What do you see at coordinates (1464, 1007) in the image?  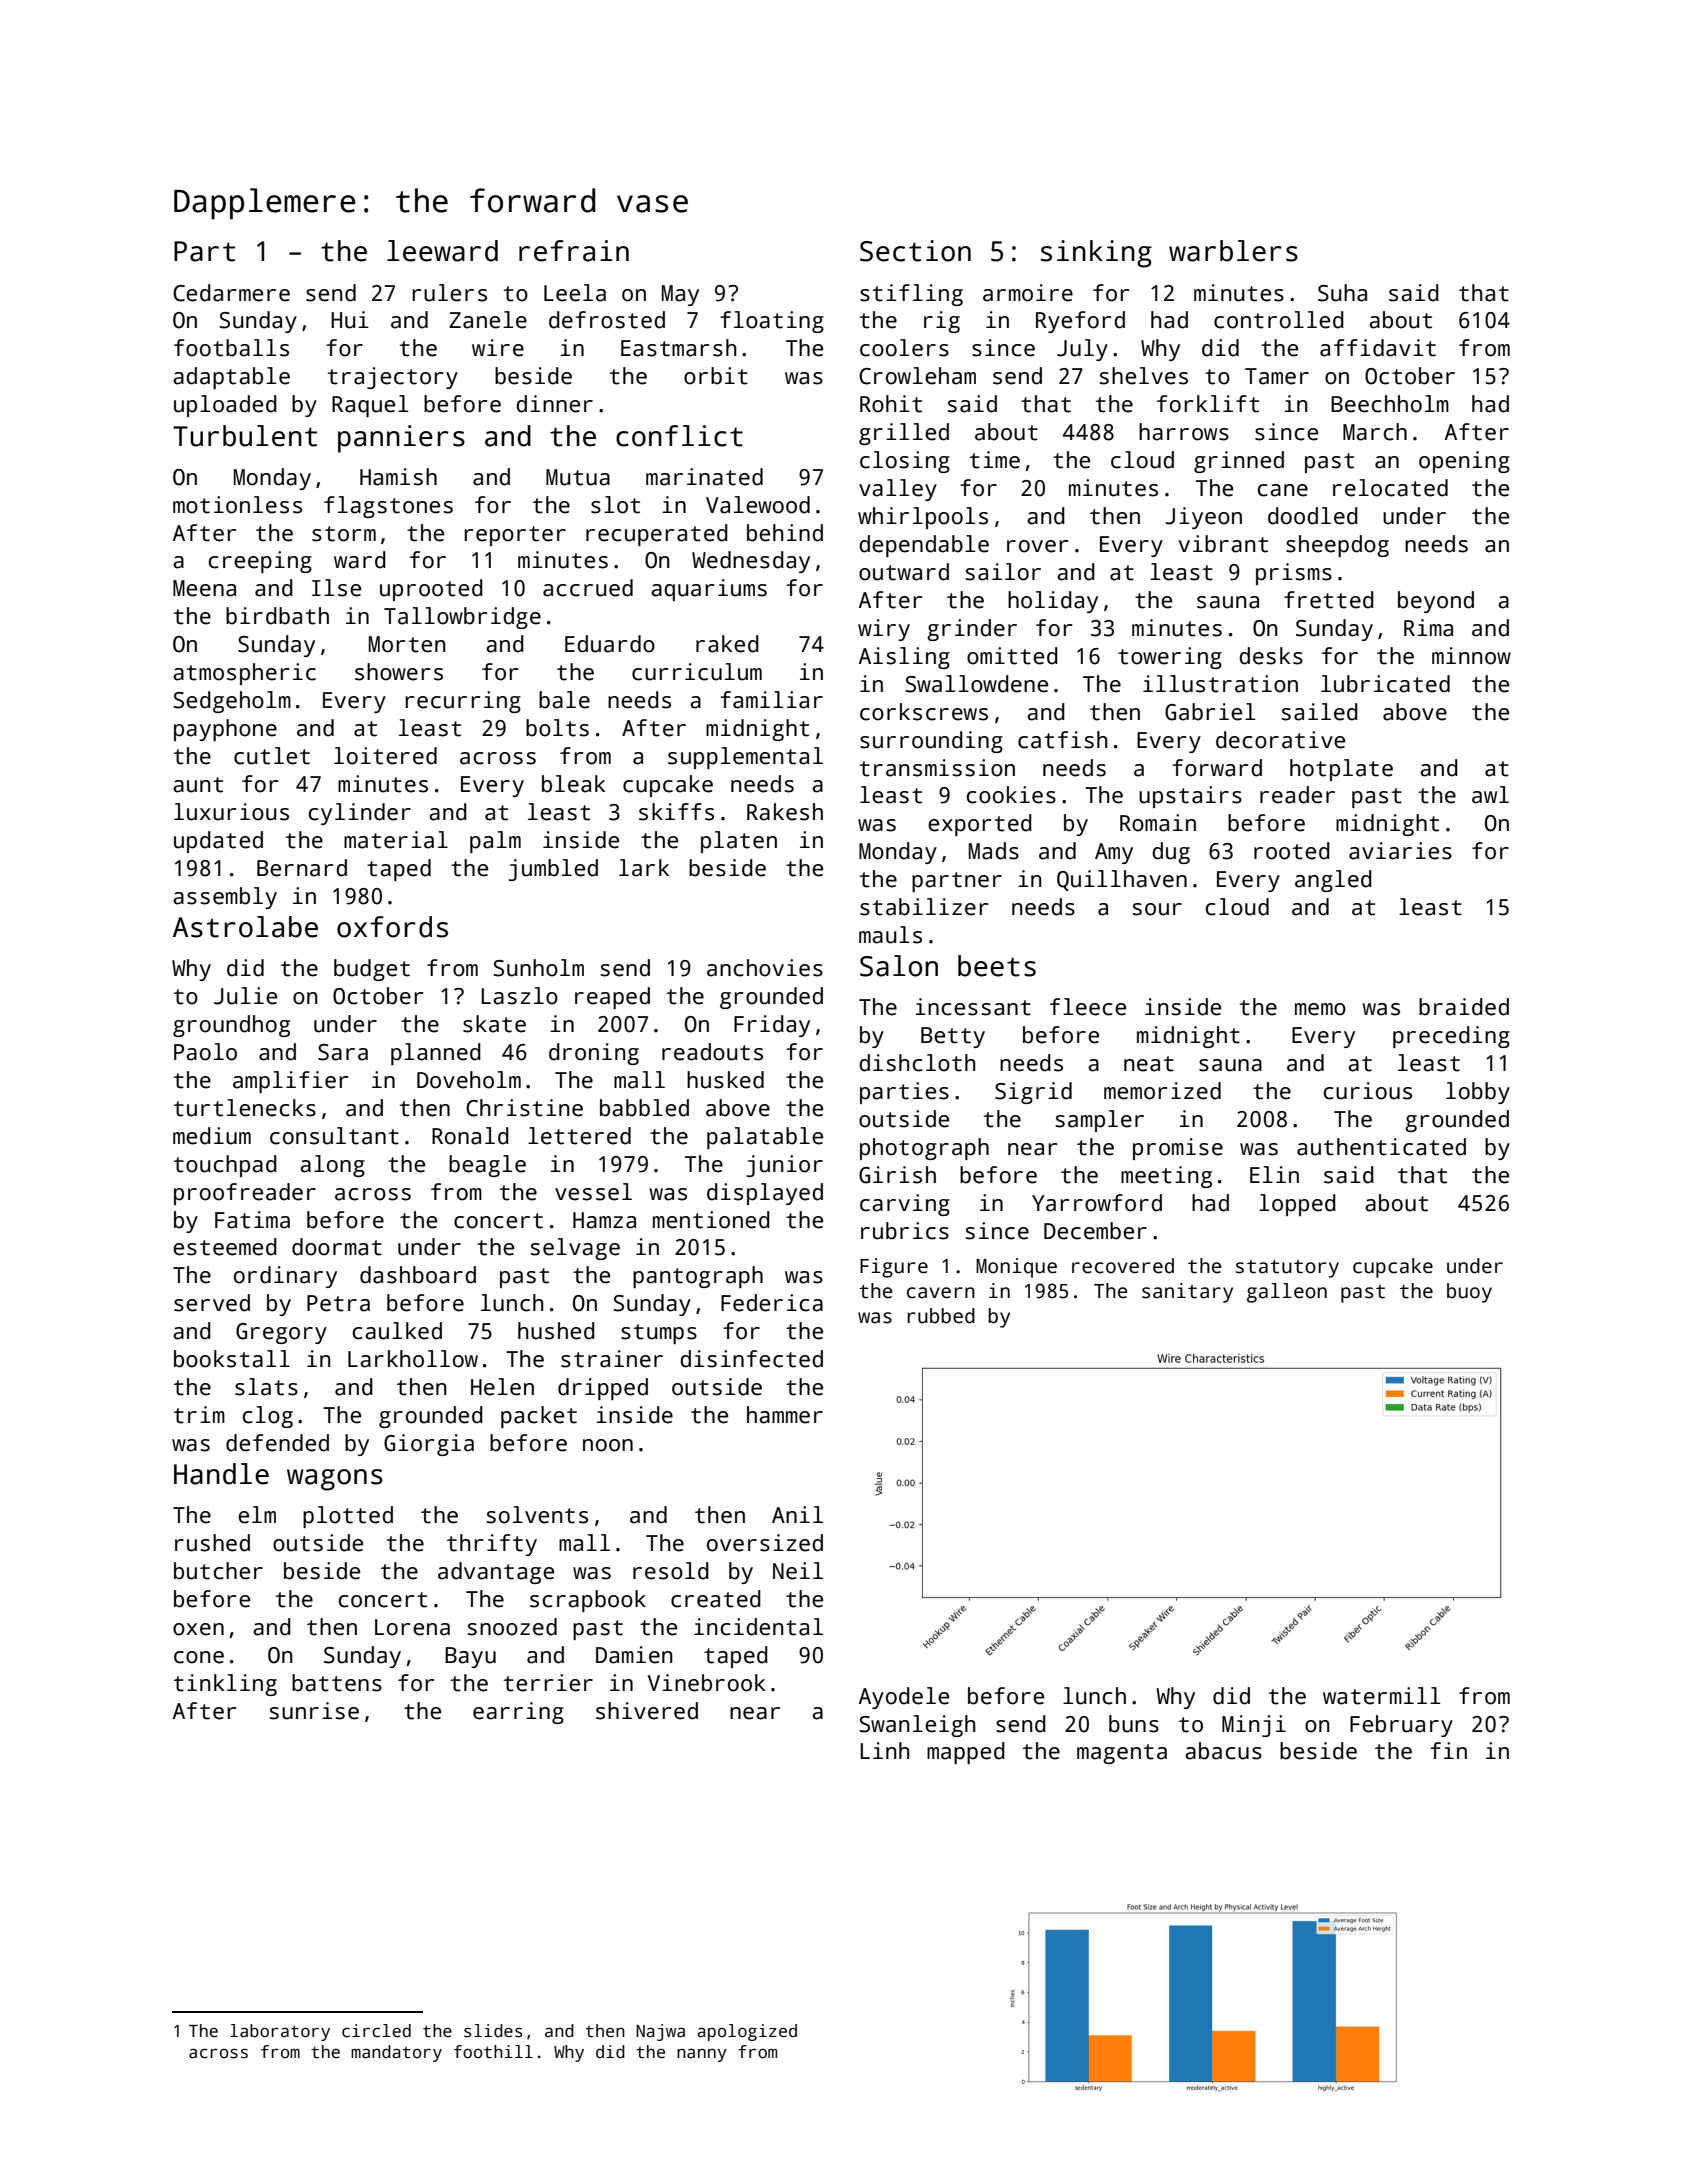 I see `braided` at bounding box center [1464, 1007].
